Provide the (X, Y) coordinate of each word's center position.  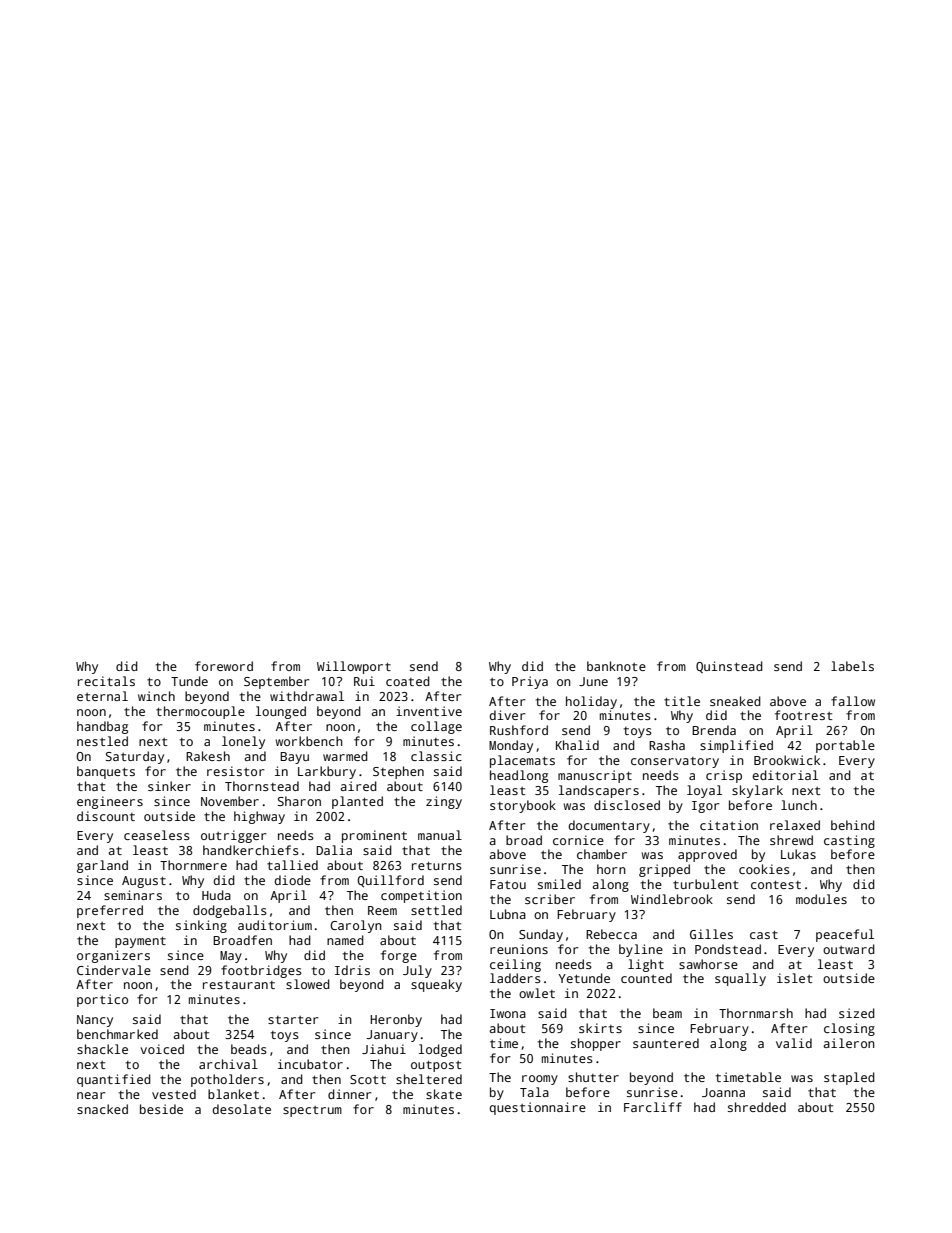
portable (845, 746)
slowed (308, 984)
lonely (243, 742)
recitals (106, 681)
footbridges (261, 971)
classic (436, 756)
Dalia (334, 850)
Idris (352, 970)
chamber (602, 854)
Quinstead (729, 667)
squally (740, 979)
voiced (162, 1049)
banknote (616, 666)
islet (794, 978)
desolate (241, 1109)
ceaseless (157, 835)
